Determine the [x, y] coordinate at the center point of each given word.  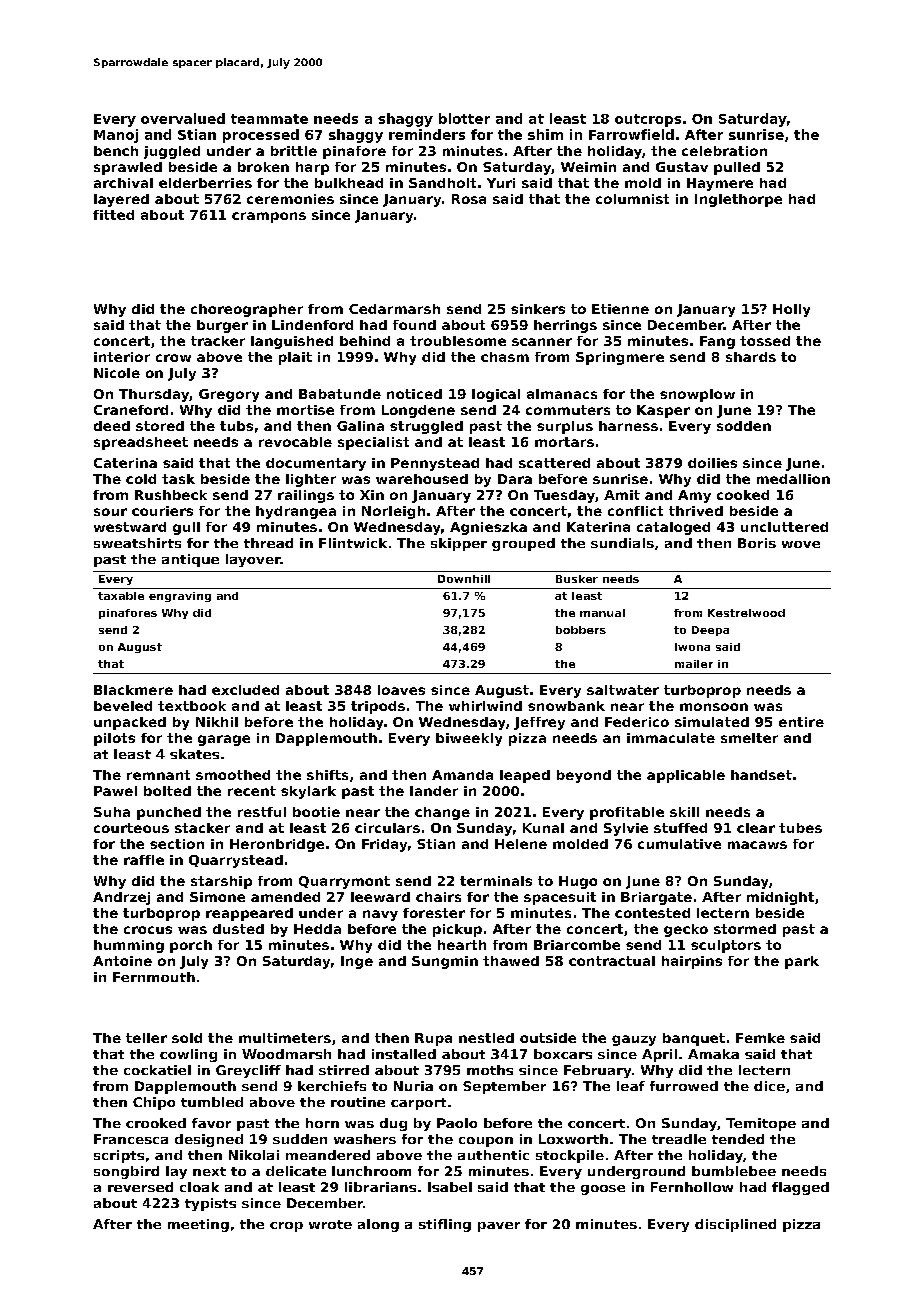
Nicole [117, 373]
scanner [542, 342]
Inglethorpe [738, 200]
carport [418, 1104]
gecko [686, 930]
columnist [632, 199]
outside [548, 1038]
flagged [800, 1188]
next [209, 1171]
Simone [217, 897]
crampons [269, 217]
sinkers [538, 309]
